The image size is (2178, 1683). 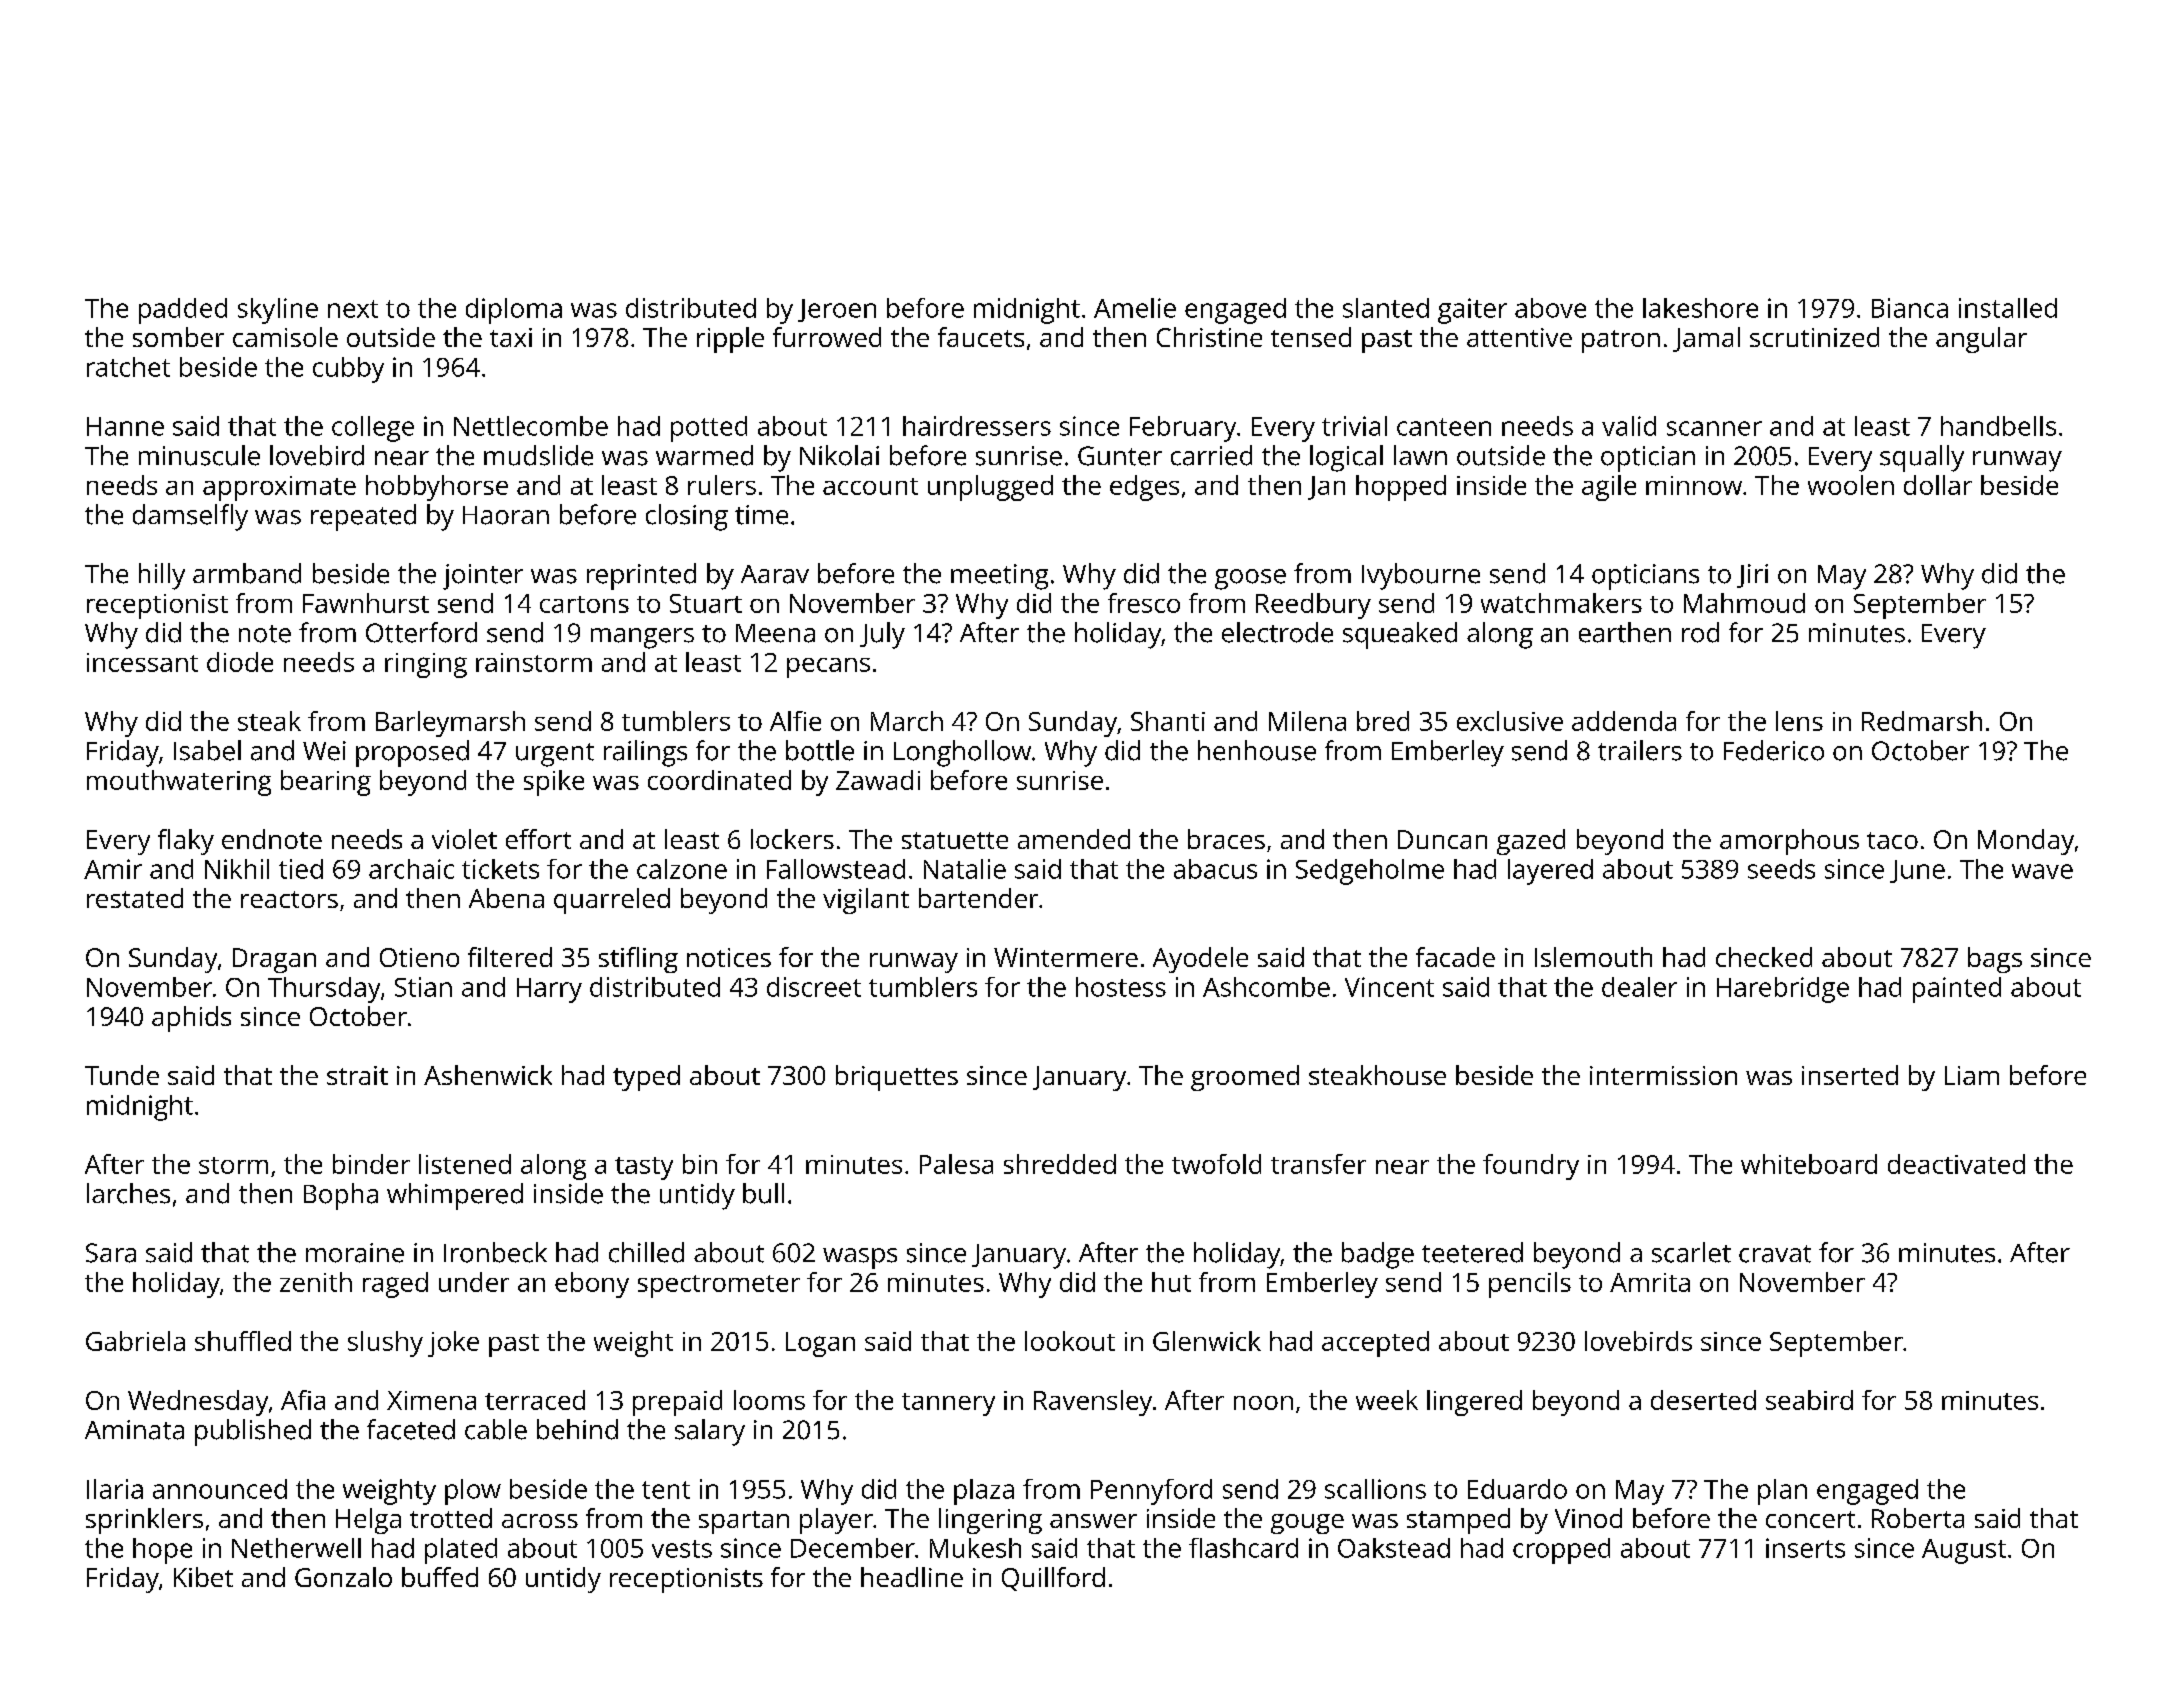 What do you see at coordinates (1386, 308) in the screenshot?
I see `slanted` at bounding box center [1386, 308].
